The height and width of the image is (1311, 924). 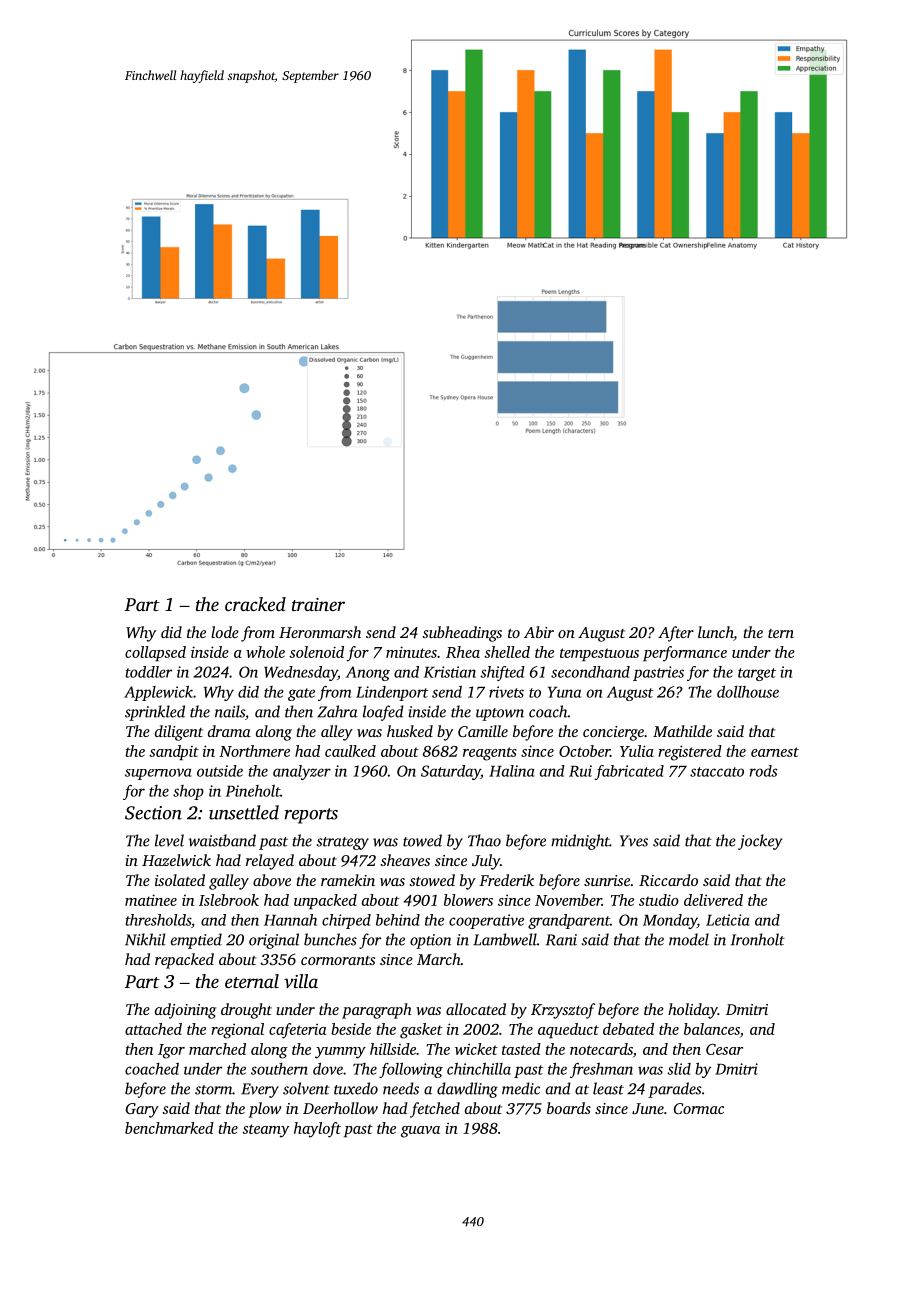 What do you see at coordinates (500, 714) in the image?
I see `uptown` at bounding box center [500, 714].
